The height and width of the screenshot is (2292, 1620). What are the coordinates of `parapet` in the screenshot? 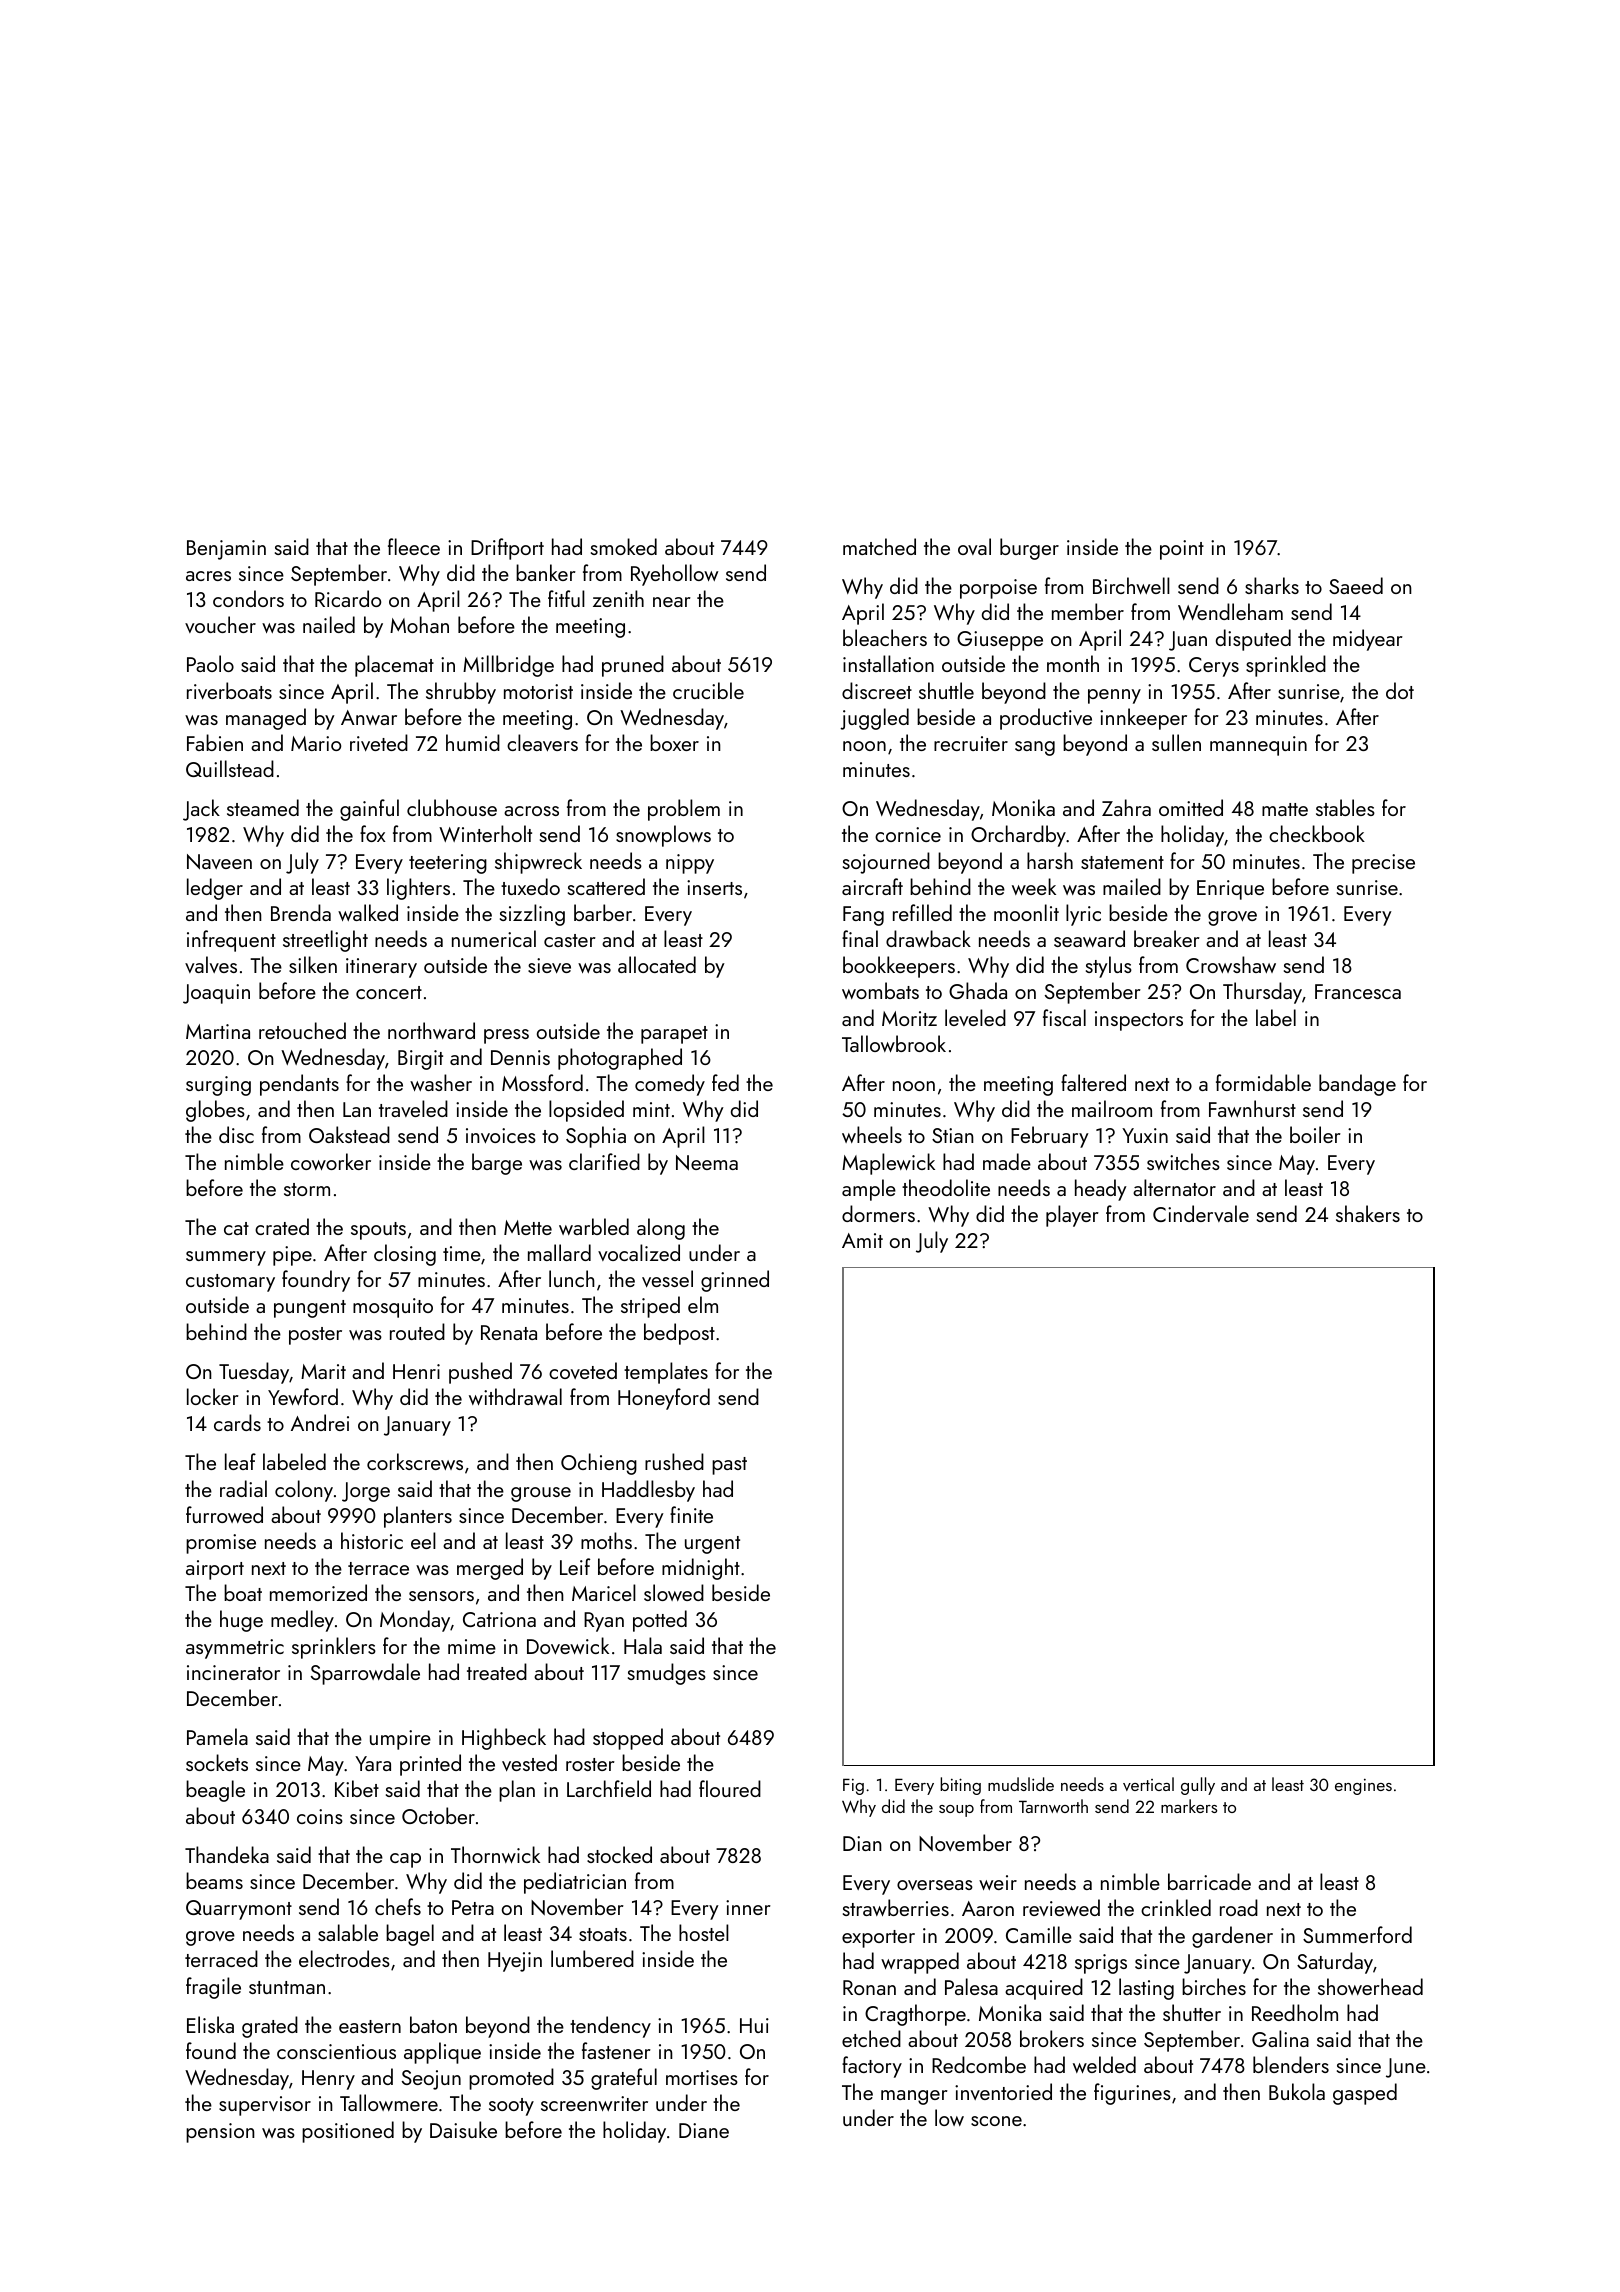 It's located at (674, 1035).
